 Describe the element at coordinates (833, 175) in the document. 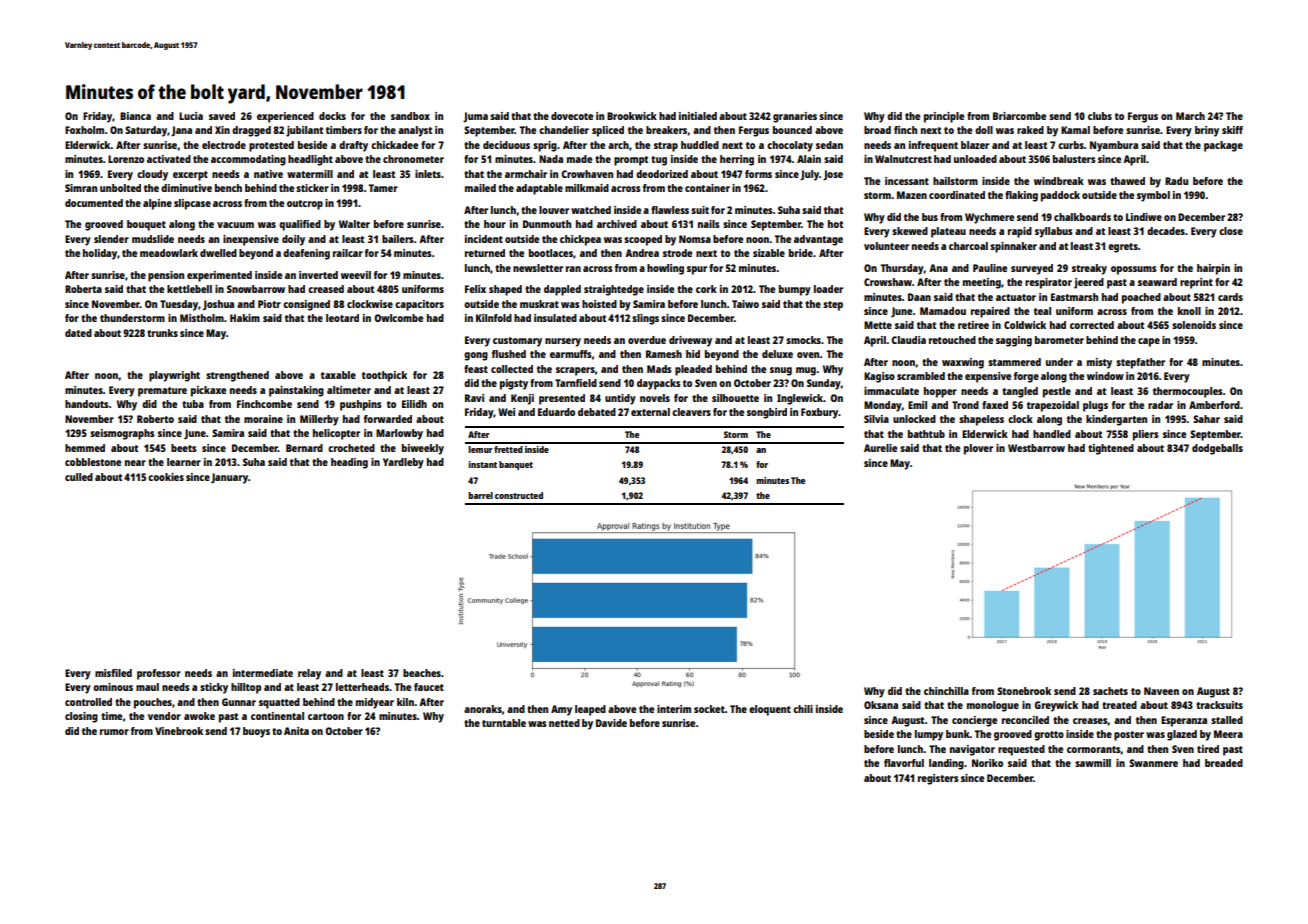

I see `Jose` at that location.
